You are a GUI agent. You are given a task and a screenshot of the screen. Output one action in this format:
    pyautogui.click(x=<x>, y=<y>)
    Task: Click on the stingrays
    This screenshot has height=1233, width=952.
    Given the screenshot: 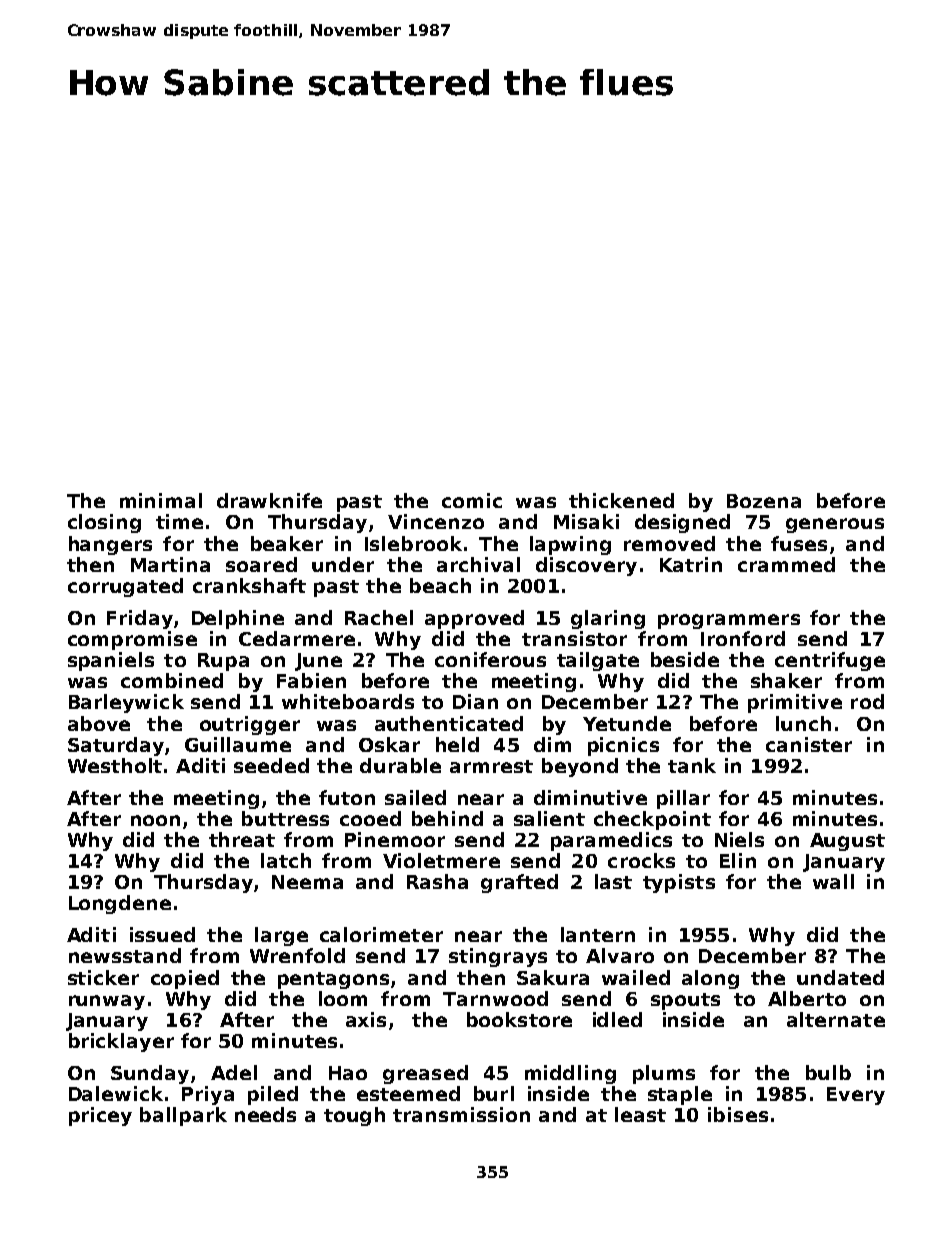 What is the action you would take?
    pyautogui.click(x=498, y=957)
